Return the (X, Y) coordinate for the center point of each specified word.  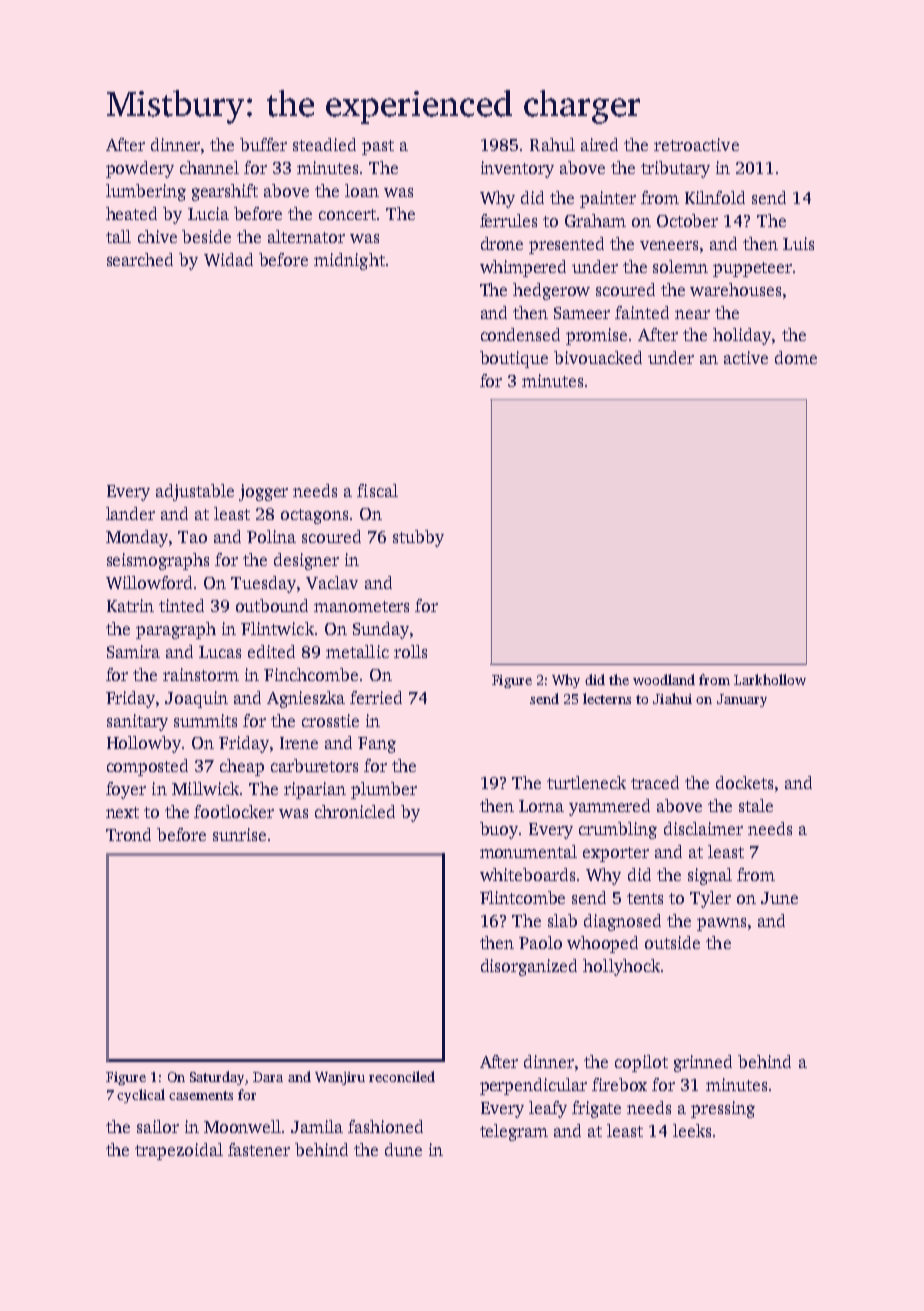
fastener (259, 1149)
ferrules (508, 220)
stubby (418, 538)
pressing (723, 1109)
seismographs (158, 561)
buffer (263, 144)
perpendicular (533, 1086)
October (687, 220)
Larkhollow (770, 679)
